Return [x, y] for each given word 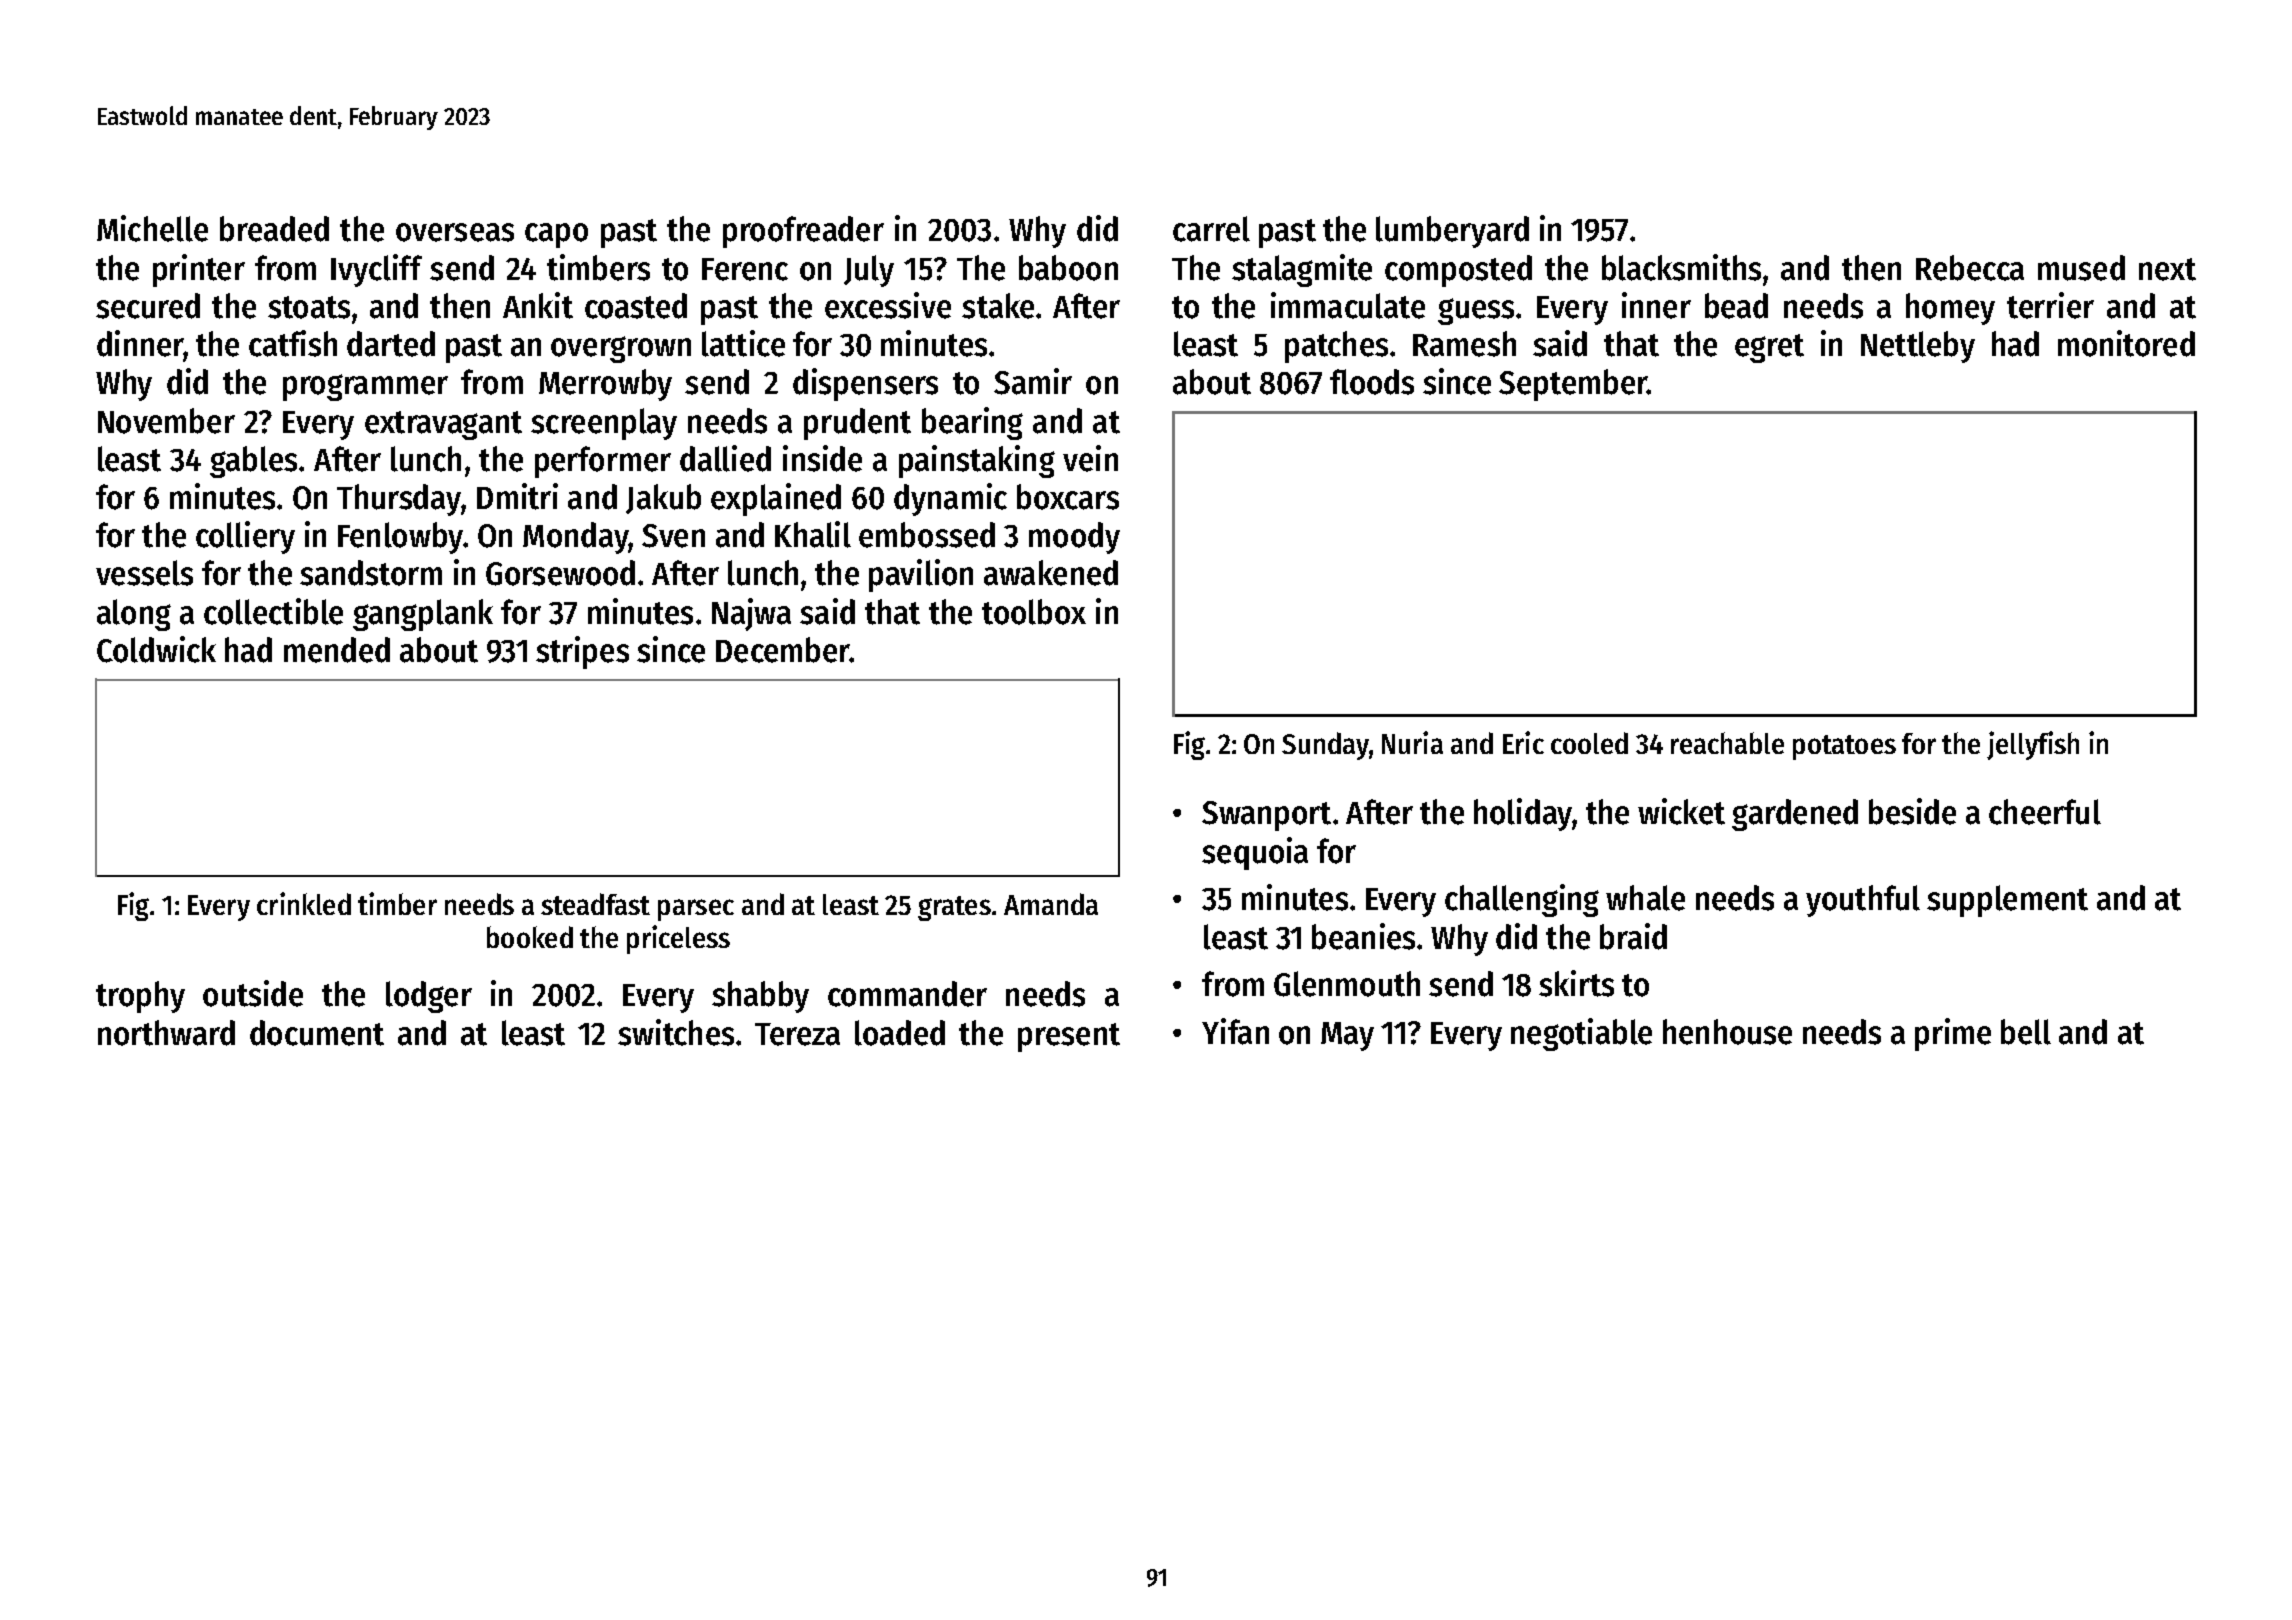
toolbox [1034, 612]
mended [337, 650]
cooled [1589, 743]
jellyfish [2033, 745]
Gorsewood [560, 573]
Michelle [152, 228]
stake [998, 306]
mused [2081, 268]
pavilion [921, 575]
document [317, 1033]
